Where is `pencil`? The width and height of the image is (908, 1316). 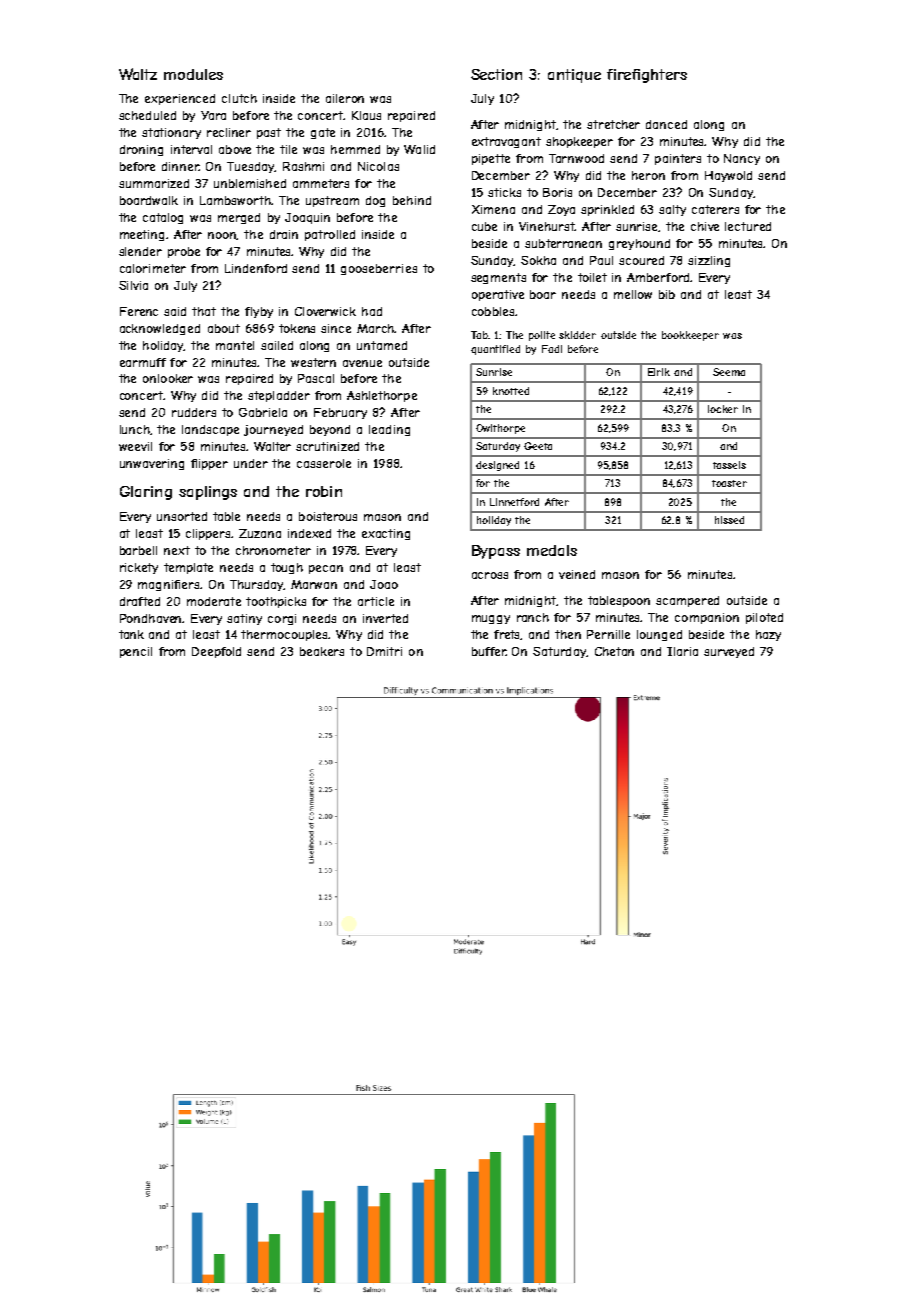
pencil is located at coordinates (136, 652).
